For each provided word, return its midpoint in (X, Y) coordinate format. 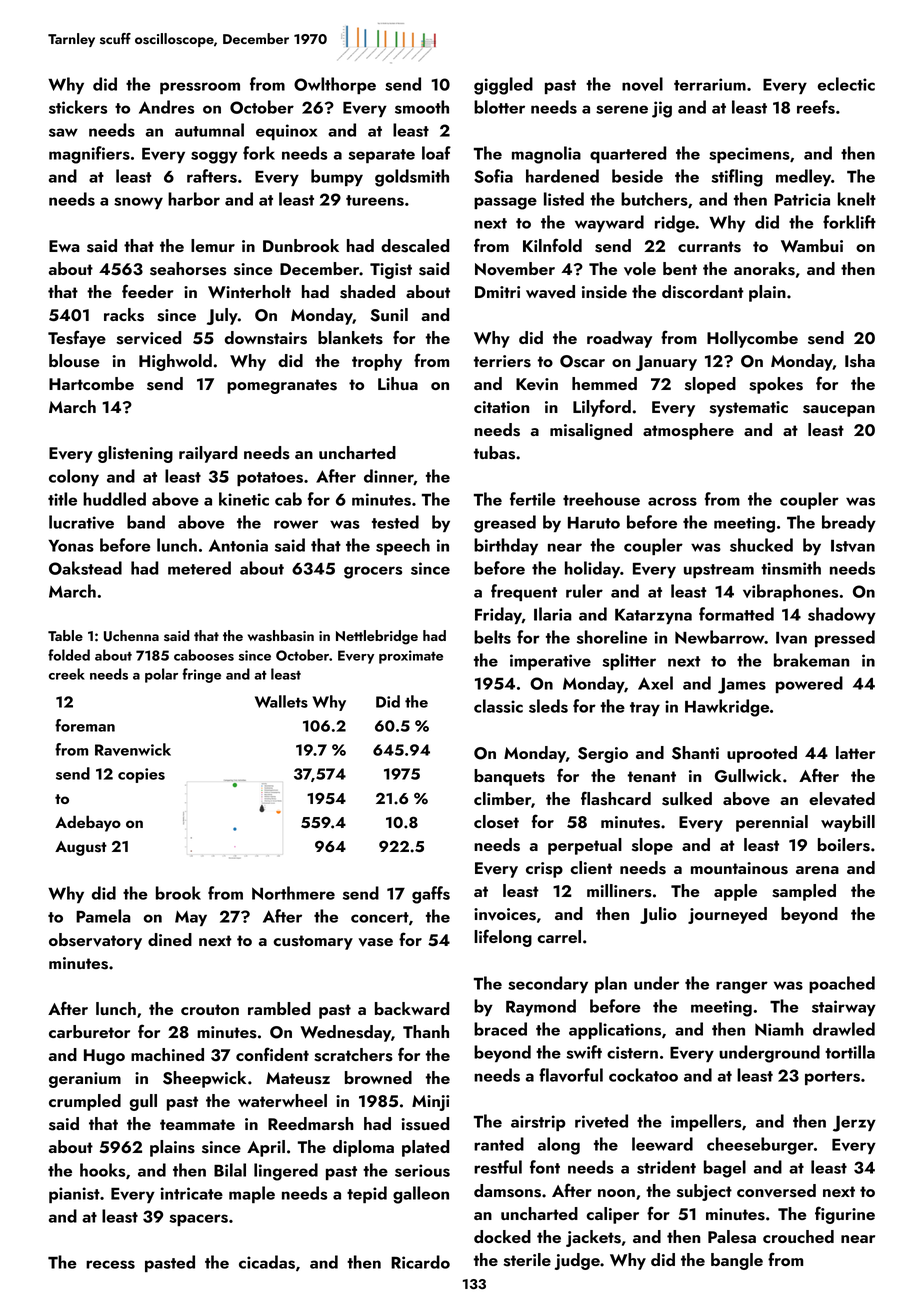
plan (611, 984)
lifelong (503, 938)
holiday (592, 569)
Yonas (71, 546)
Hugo (104, 1057)
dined (170, 939)
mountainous (739, 868)
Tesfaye (77, 339)
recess (110, 1264)
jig (662, 109)
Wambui (812, 245)
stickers (78, 107)
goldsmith (412, 178)
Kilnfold (552, 245)
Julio (658, 915)
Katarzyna (653, 616)
